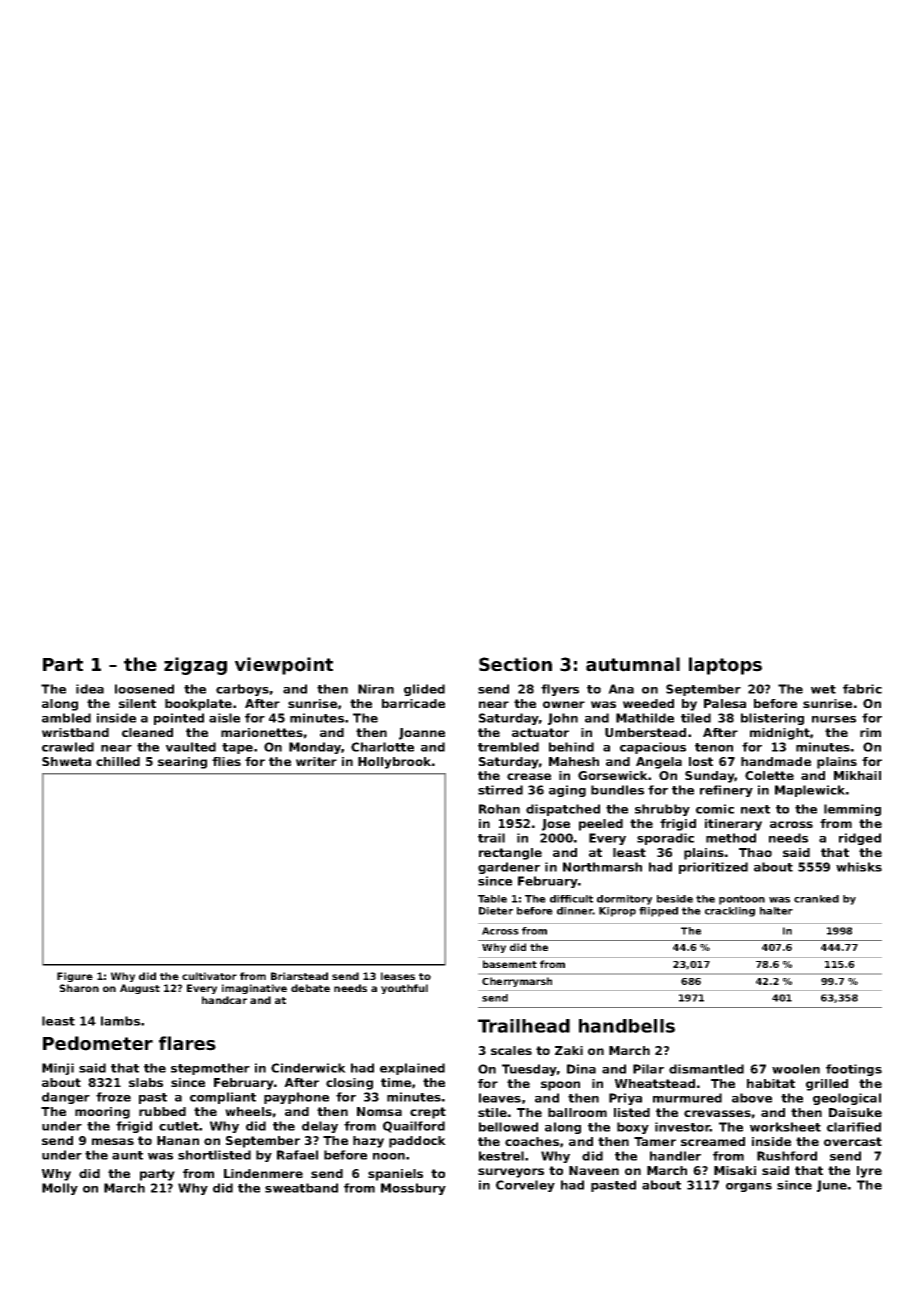 This screenshot has height=1308, width=924. Describe the element at coordinates (713, 868) in the screenshot. I see `prioritized` at that location.
